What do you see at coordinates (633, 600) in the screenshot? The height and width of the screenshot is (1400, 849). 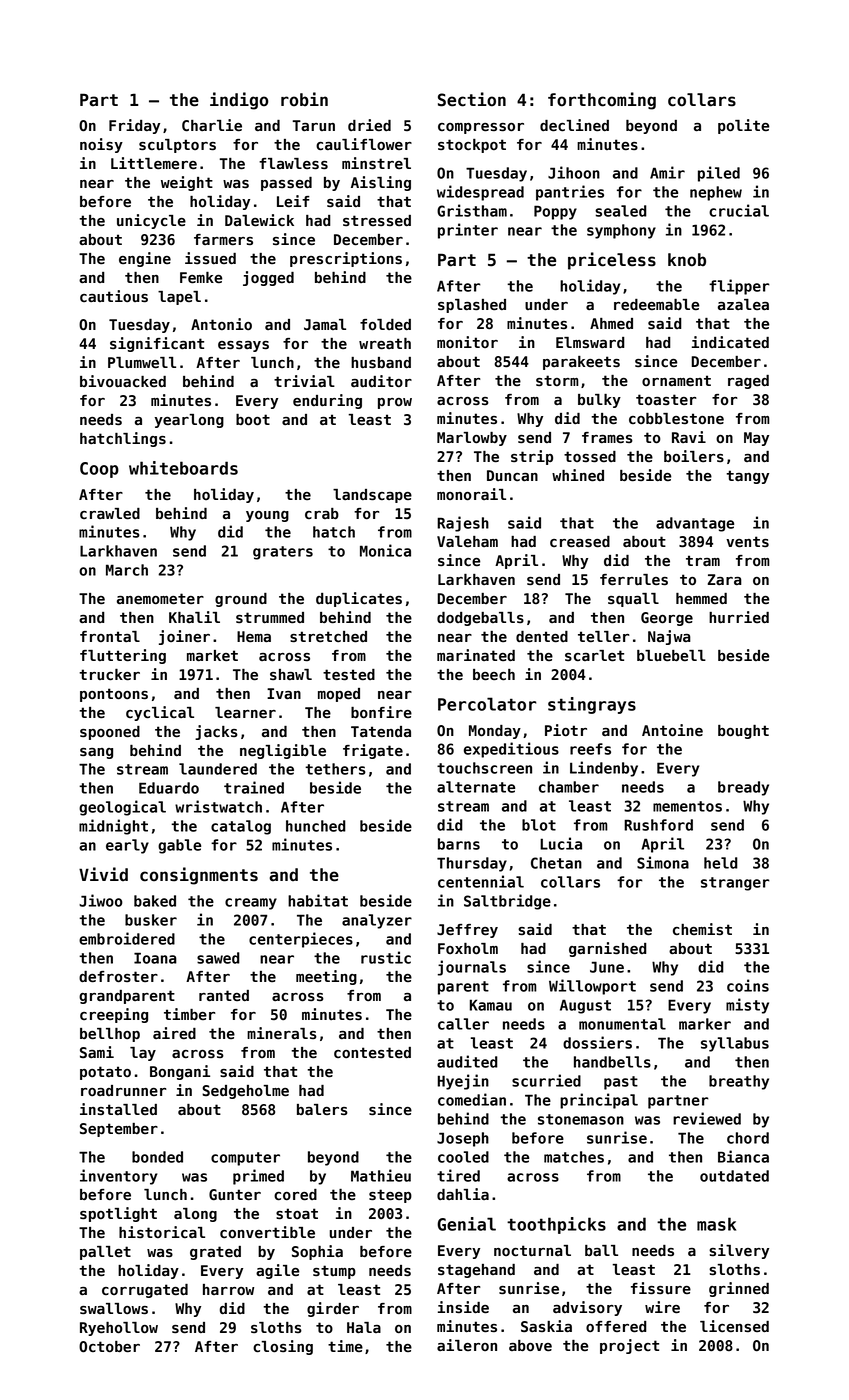 I see `squall` at bounding box center [633, 600].
